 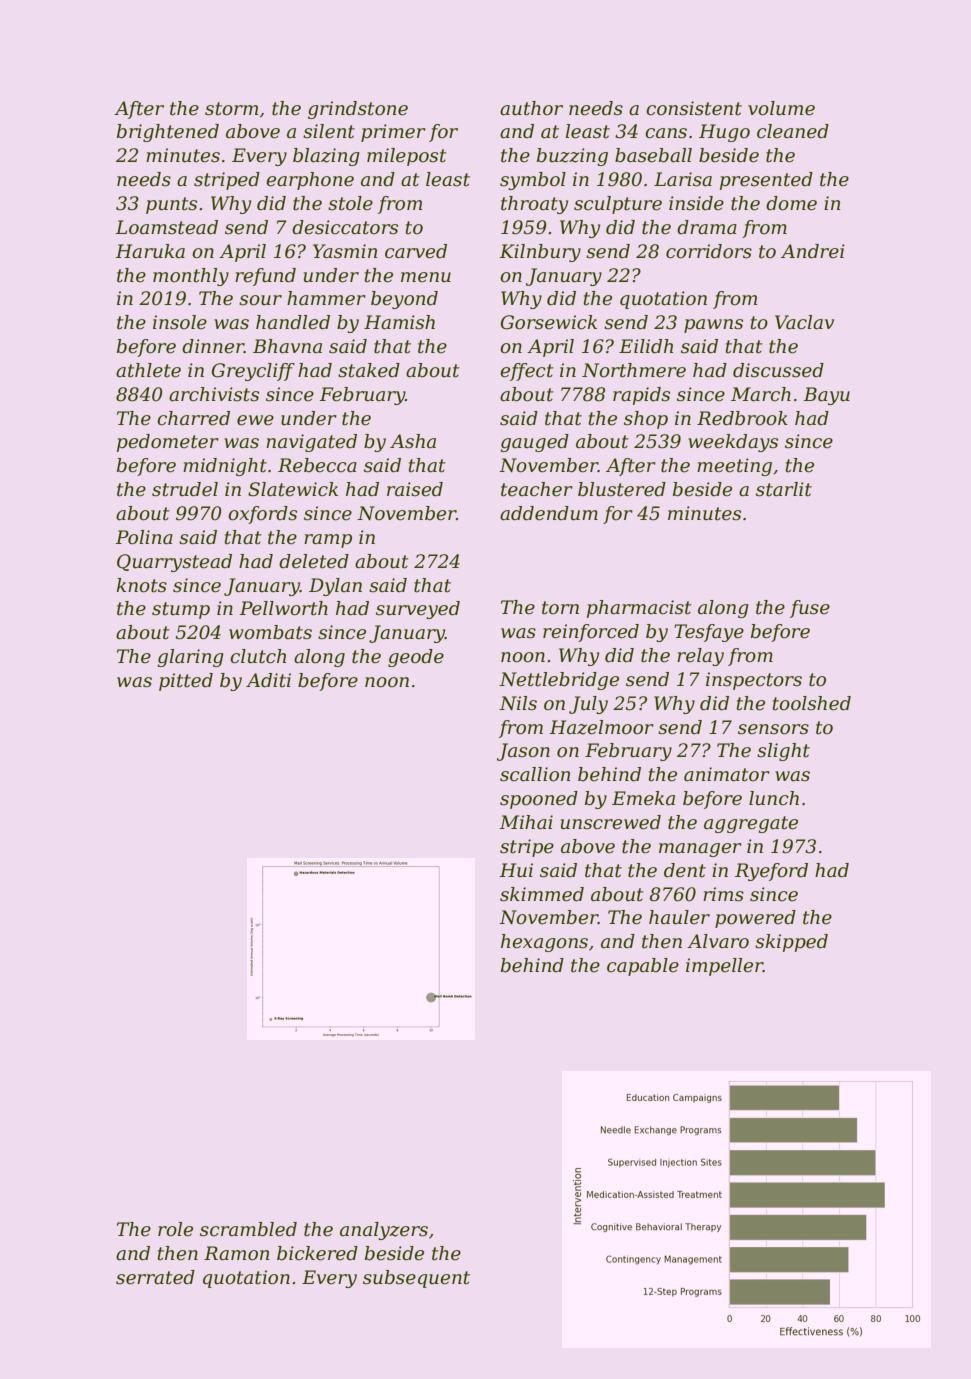 What do you see at coordinates (248, 1229) in the image?
I see `scrambled` at bounding box center [248, 1229].
